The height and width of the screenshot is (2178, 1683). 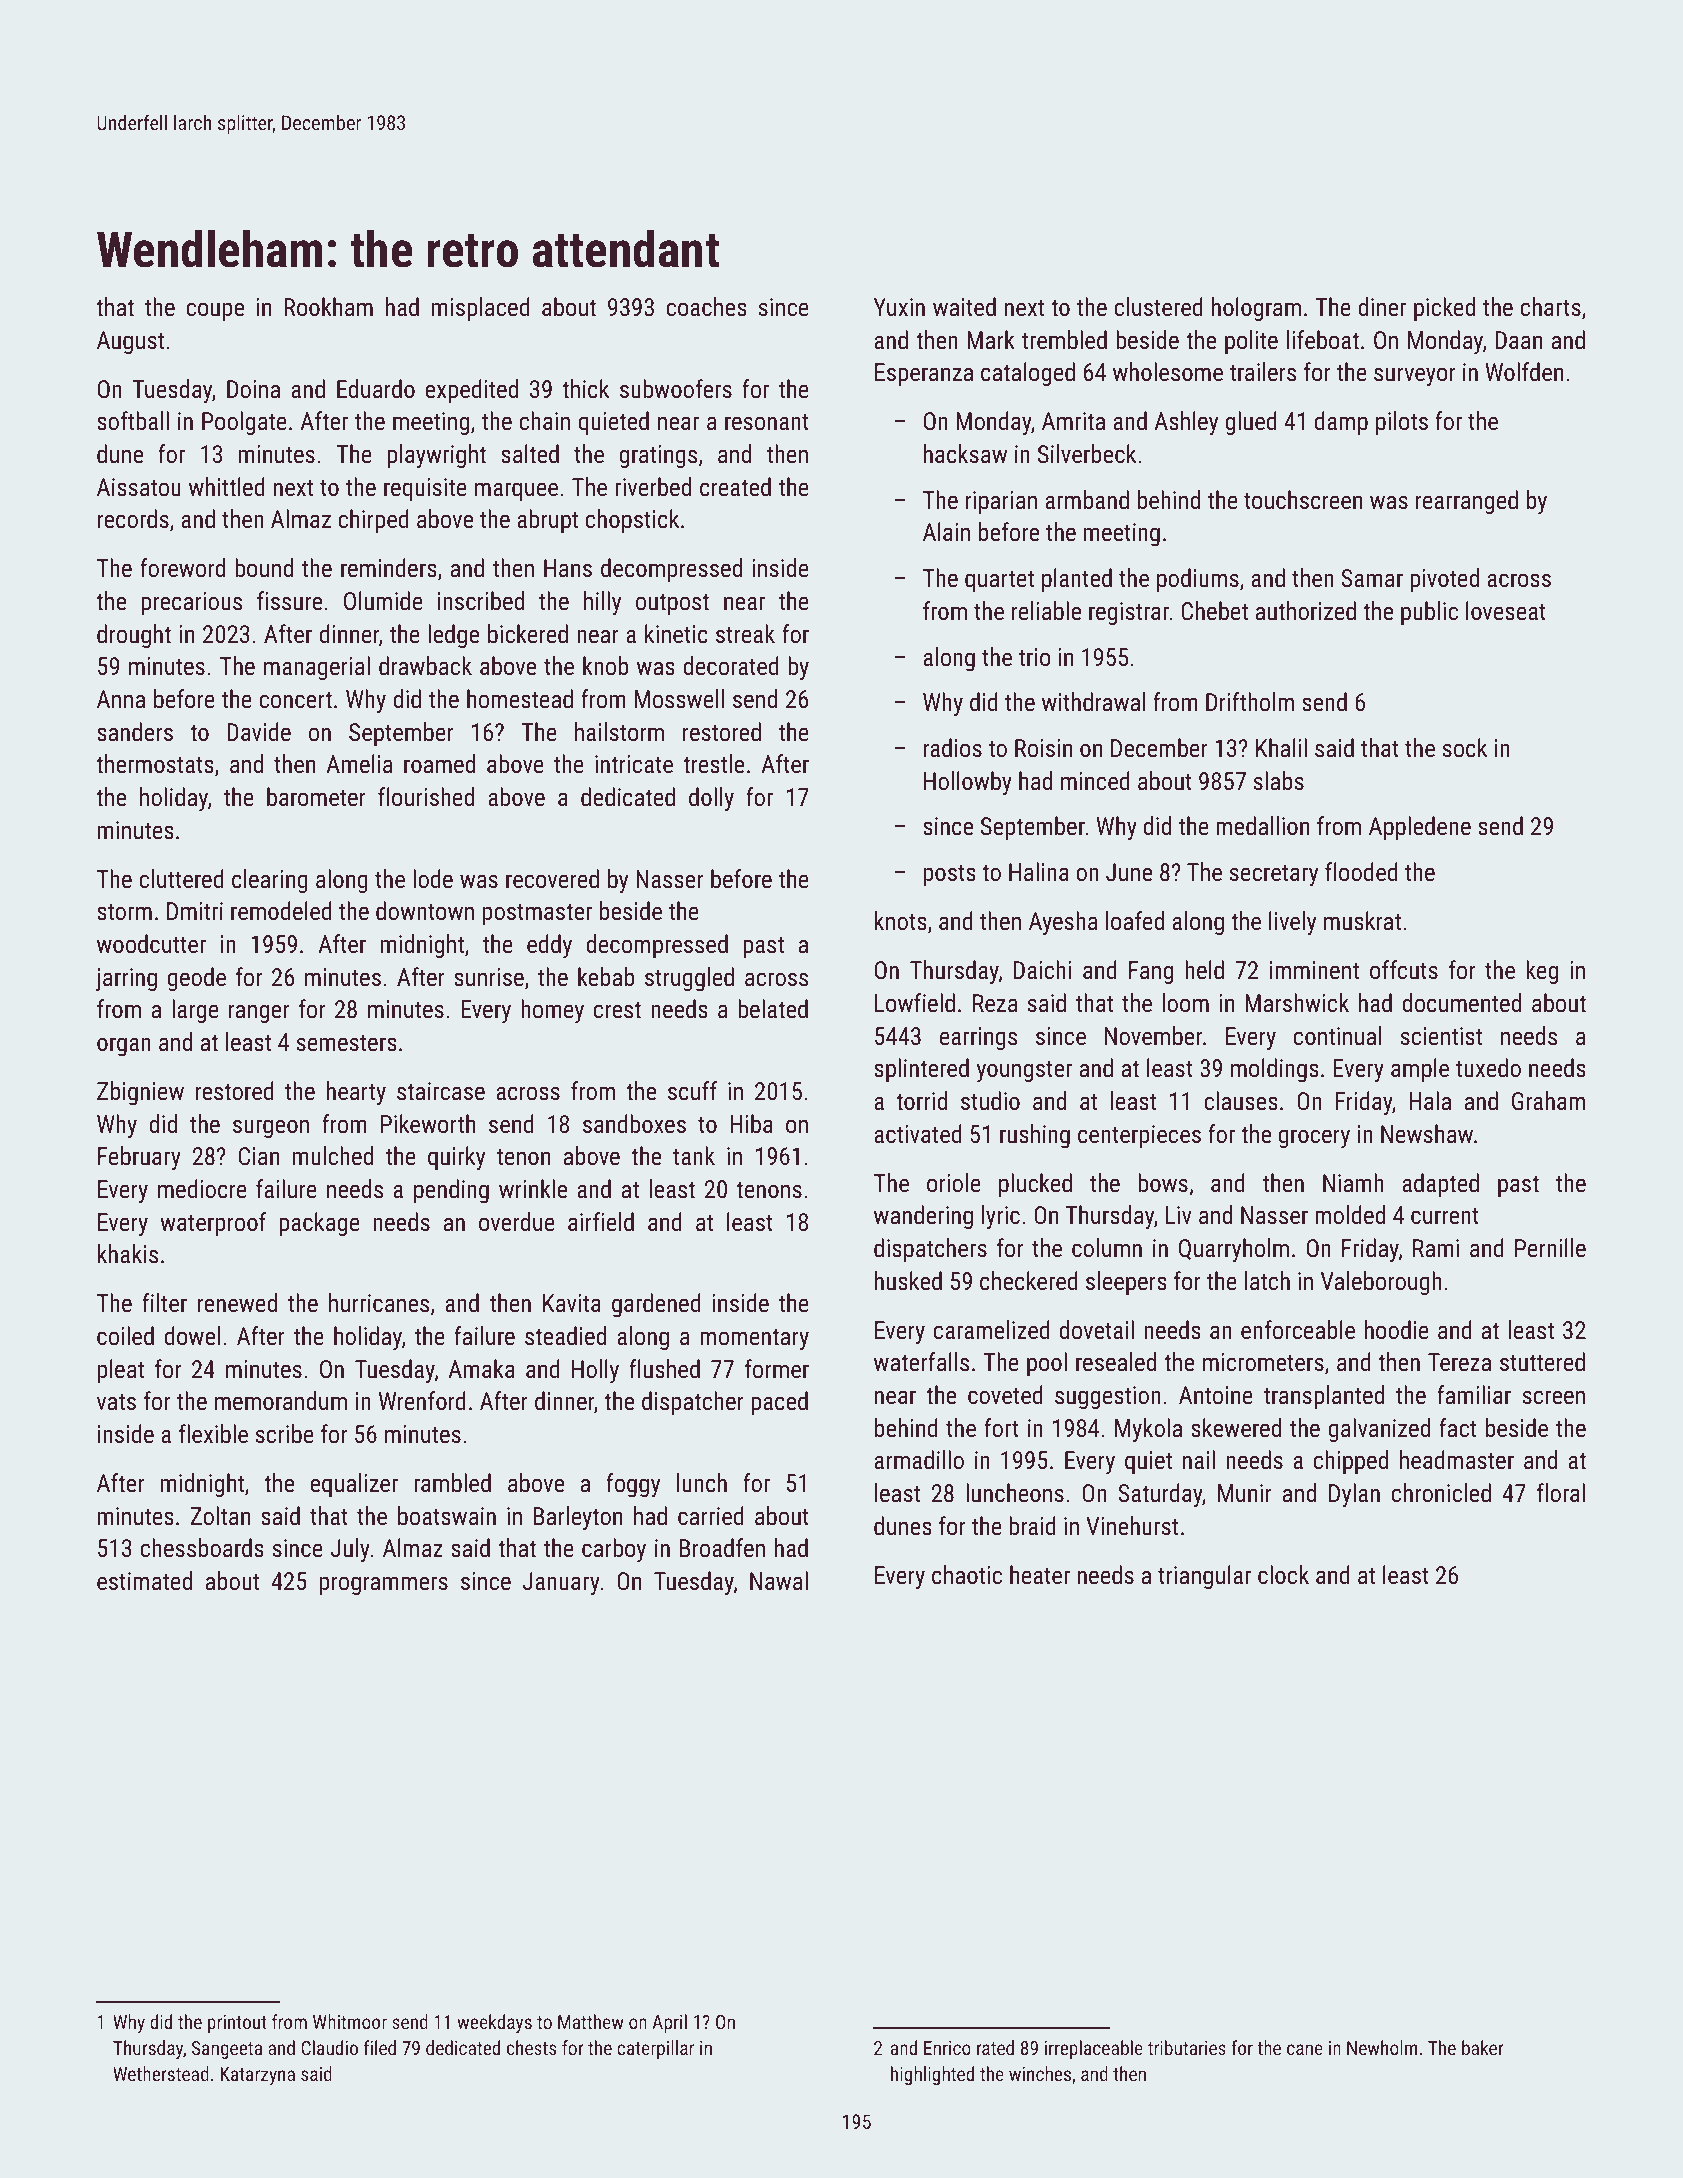 What do you see at coordinates (1028, 374) in the screenshot?
I see `cataloged` at bounding box center [1028, 374].
